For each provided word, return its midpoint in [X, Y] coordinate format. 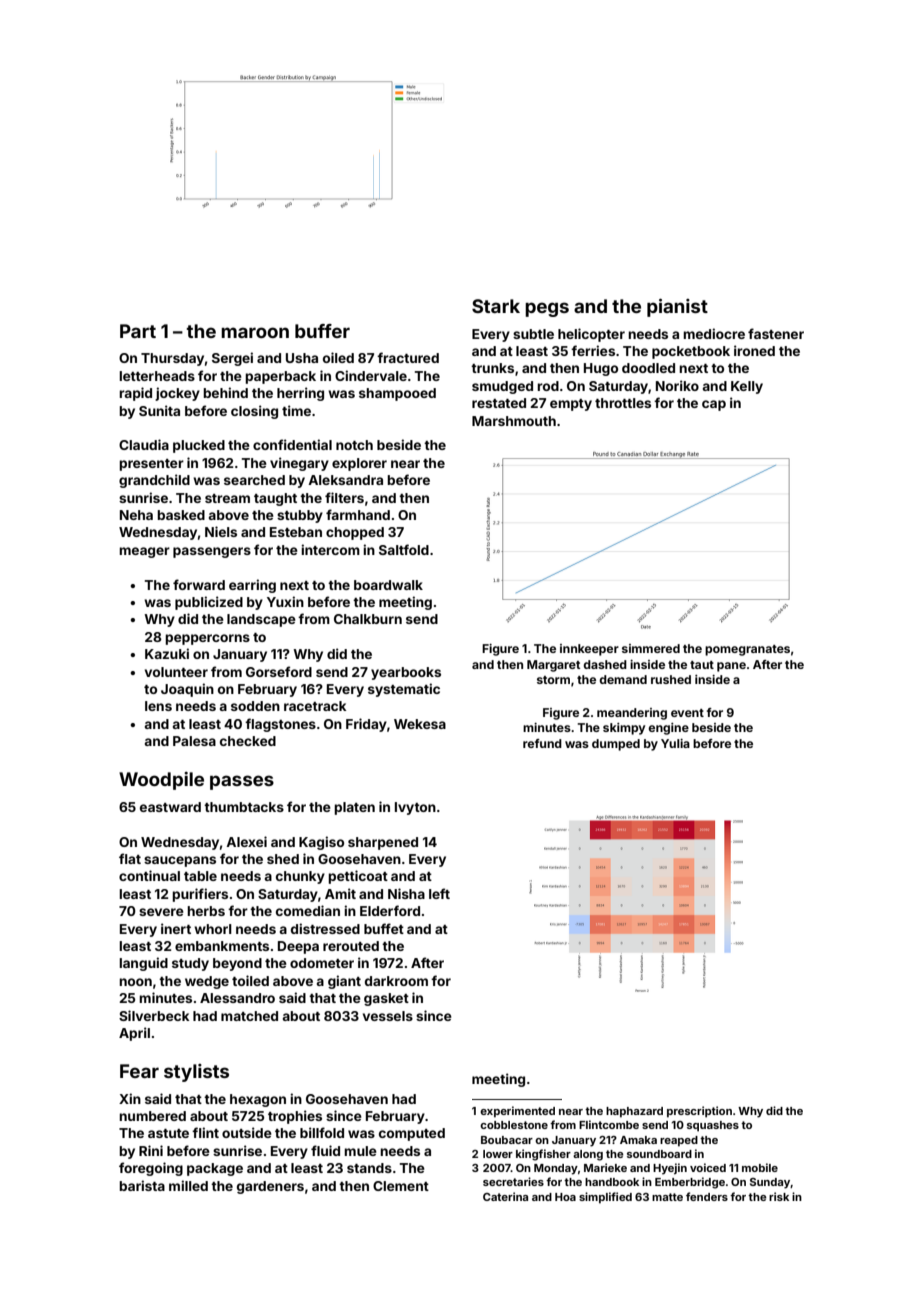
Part [138, 331]
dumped [616, 745]
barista [142, 1185]
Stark [496, 306]
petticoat [358, 877]
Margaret [553, 666]
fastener [776, 333]
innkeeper [589, 650]
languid [143, 964]
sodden [255, 706]
